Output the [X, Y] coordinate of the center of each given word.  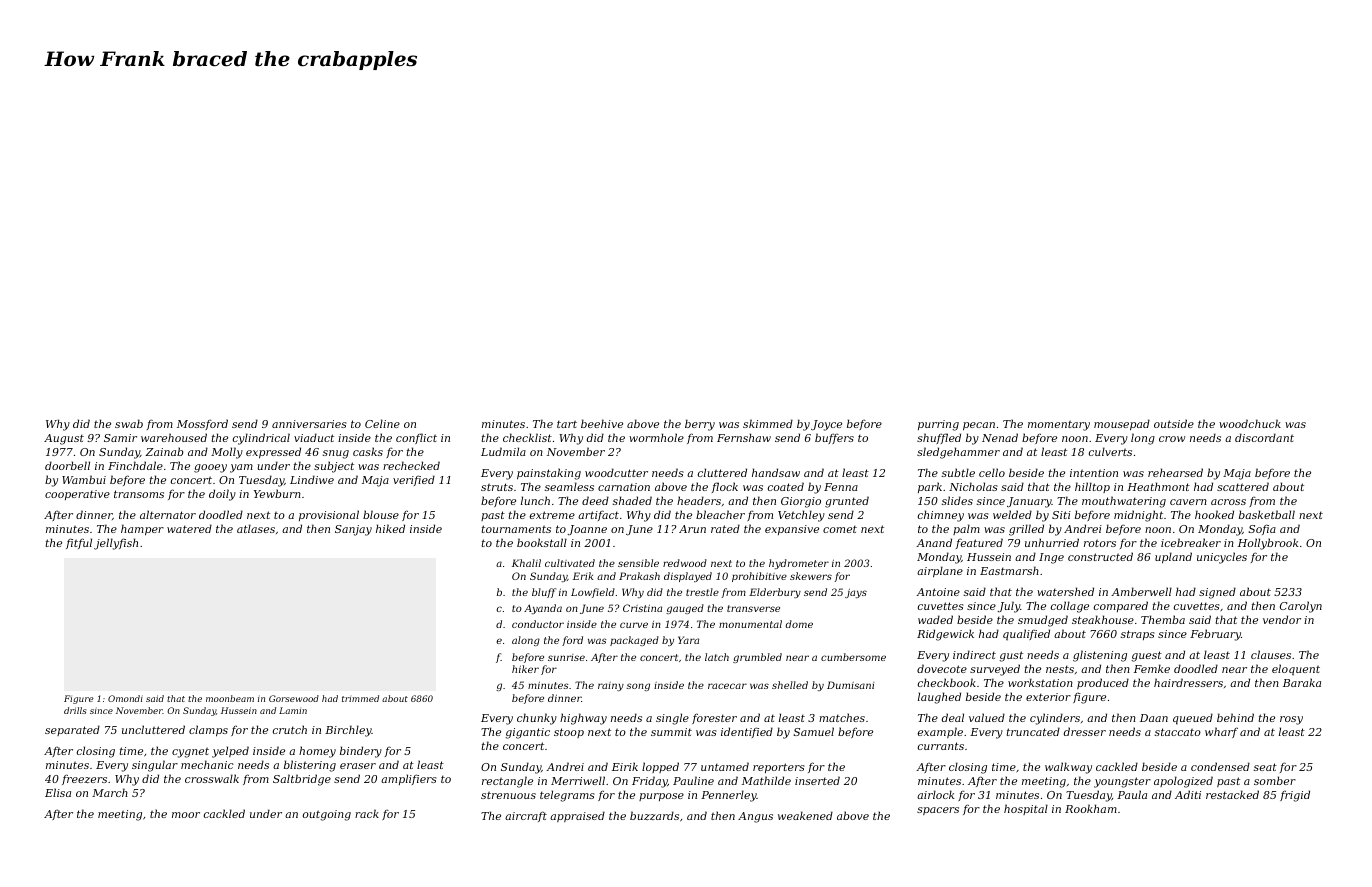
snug [336, 454]
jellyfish [116, 544]
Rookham [1091, 808]
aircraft [526, 816]
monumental [750, 624]
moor [186, 815]
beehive [602, 423]
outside [1174, 423]
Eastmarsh [1009, 570]
